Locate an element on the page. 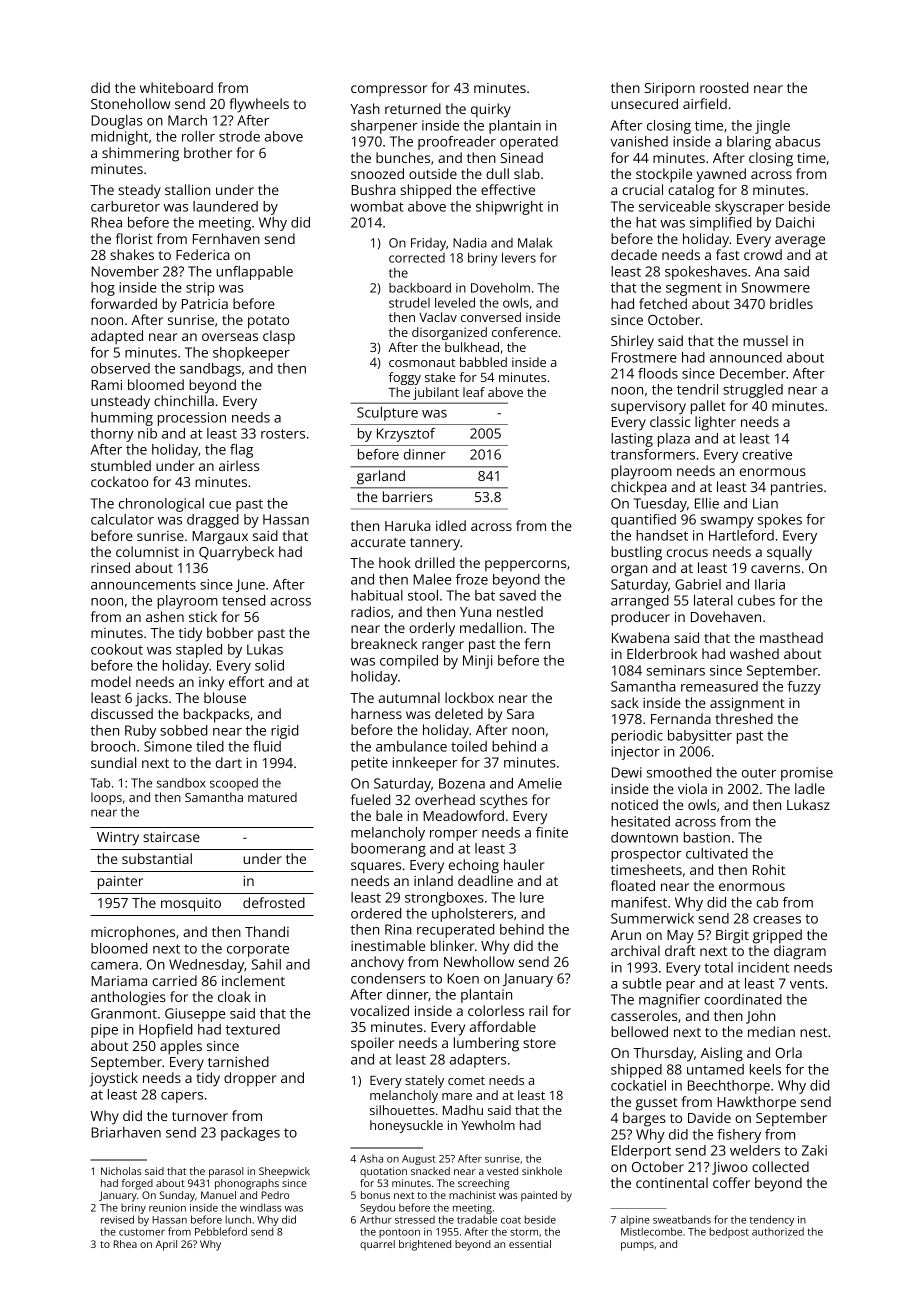 Image resolution: width=924 pixels, height=1308 pixels. lighter is located at coordinates (715, 423).
